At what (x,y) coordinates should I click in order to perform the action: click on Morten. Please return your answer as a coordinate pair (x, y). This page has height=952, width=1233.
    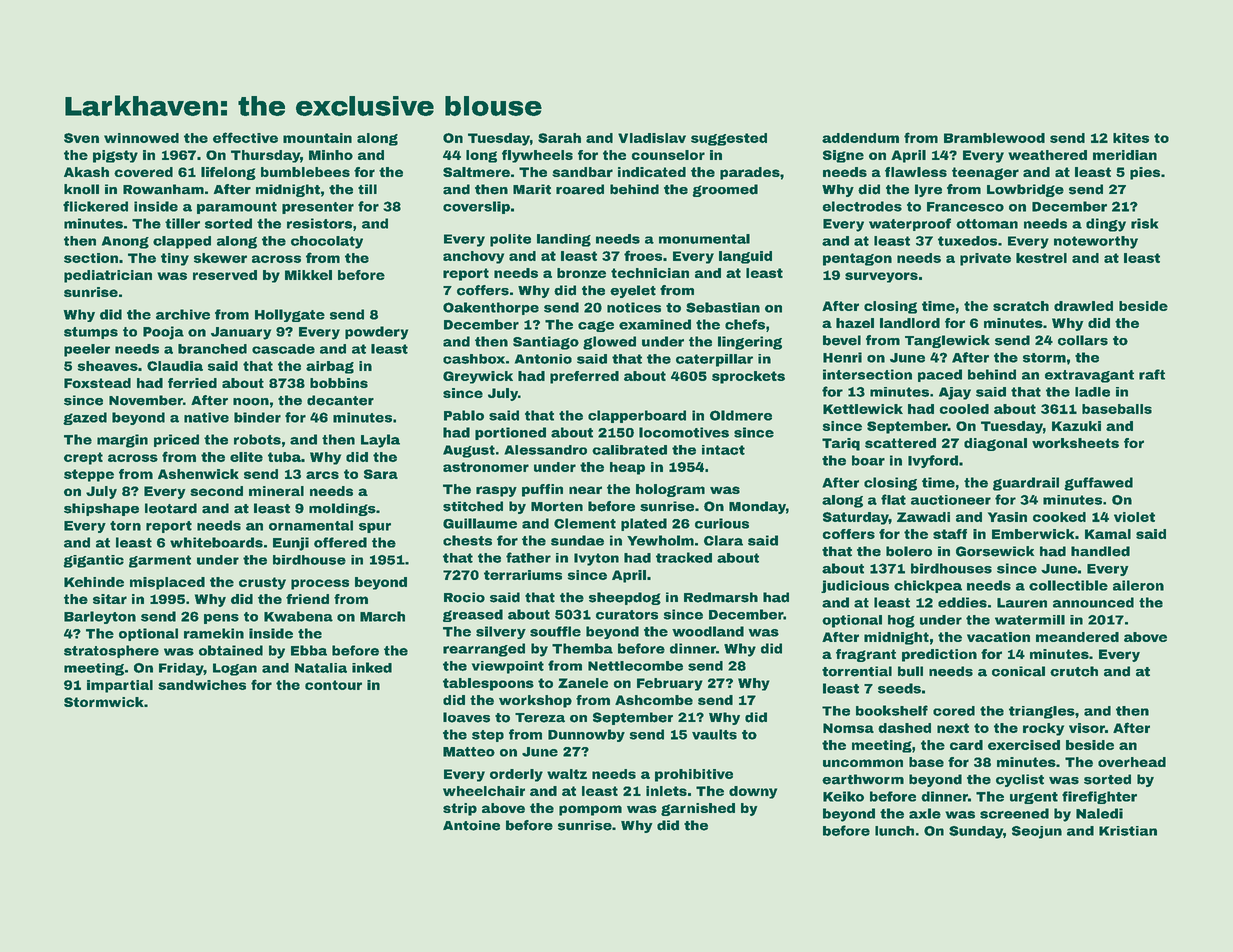
    Looking at the image, I should click on (557, 507).
